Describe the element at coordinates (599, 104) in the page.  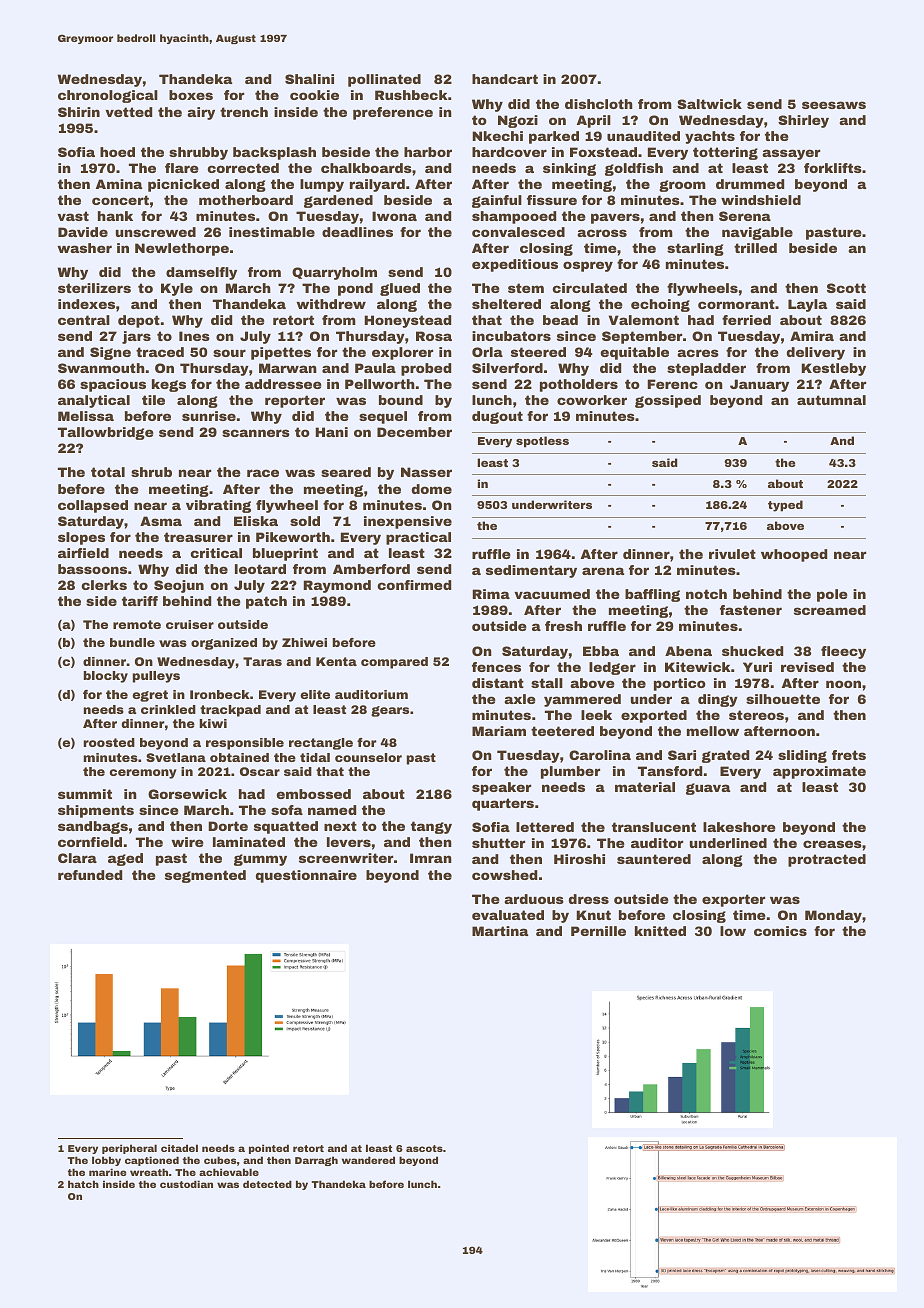
I see `dishcloth` at that location.
